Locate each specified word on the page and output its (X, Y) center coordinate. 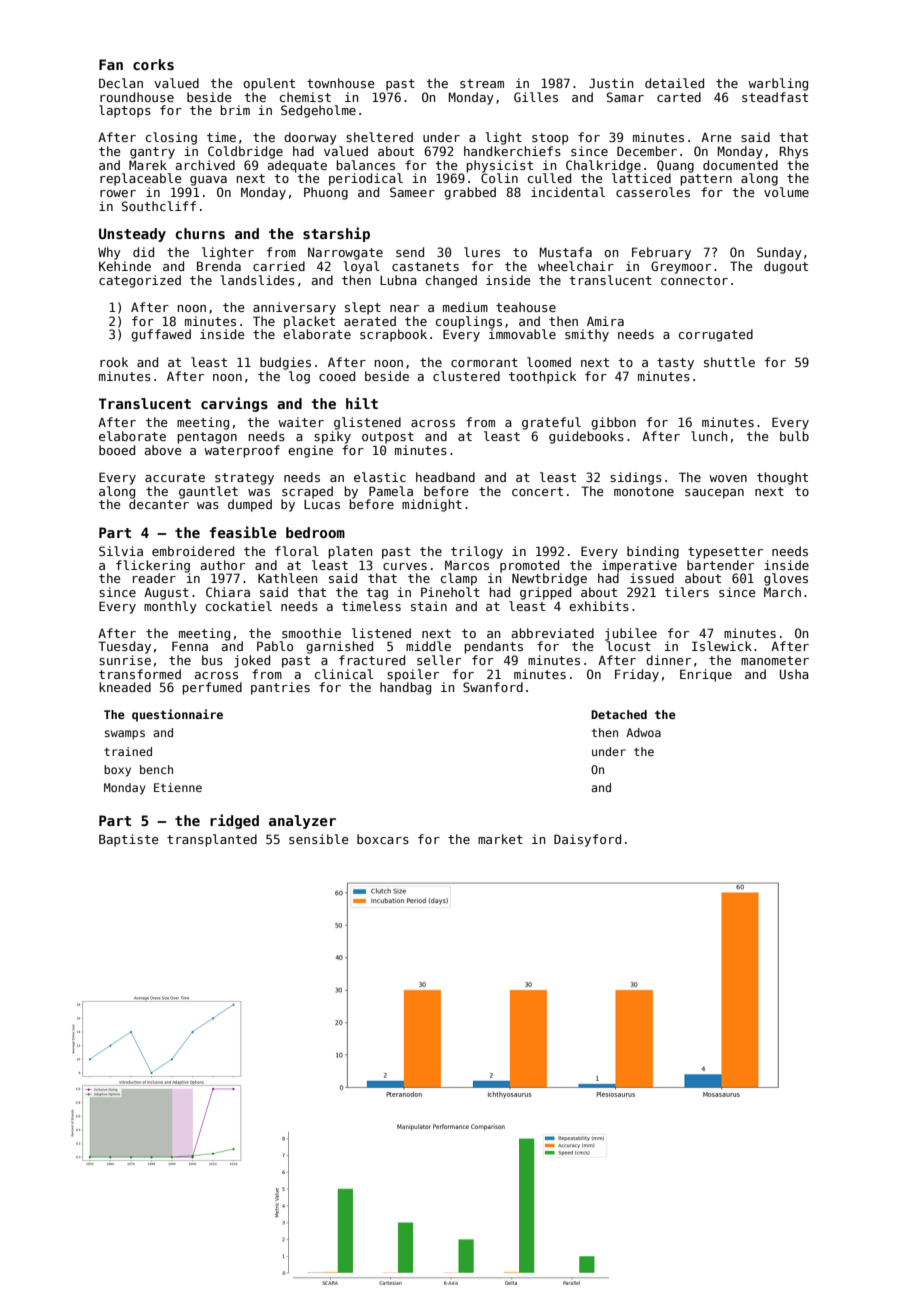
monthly (170, 607)
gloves (786, 579)
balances (366, 165)
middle (428, 646)
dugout (786, 267)
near (404, 308)
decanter (159, 504)
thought (782, 478)
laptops (125, 111)
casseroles (653, 192)
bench (156, 769)
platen (350, 552)
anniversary (294, 308)
